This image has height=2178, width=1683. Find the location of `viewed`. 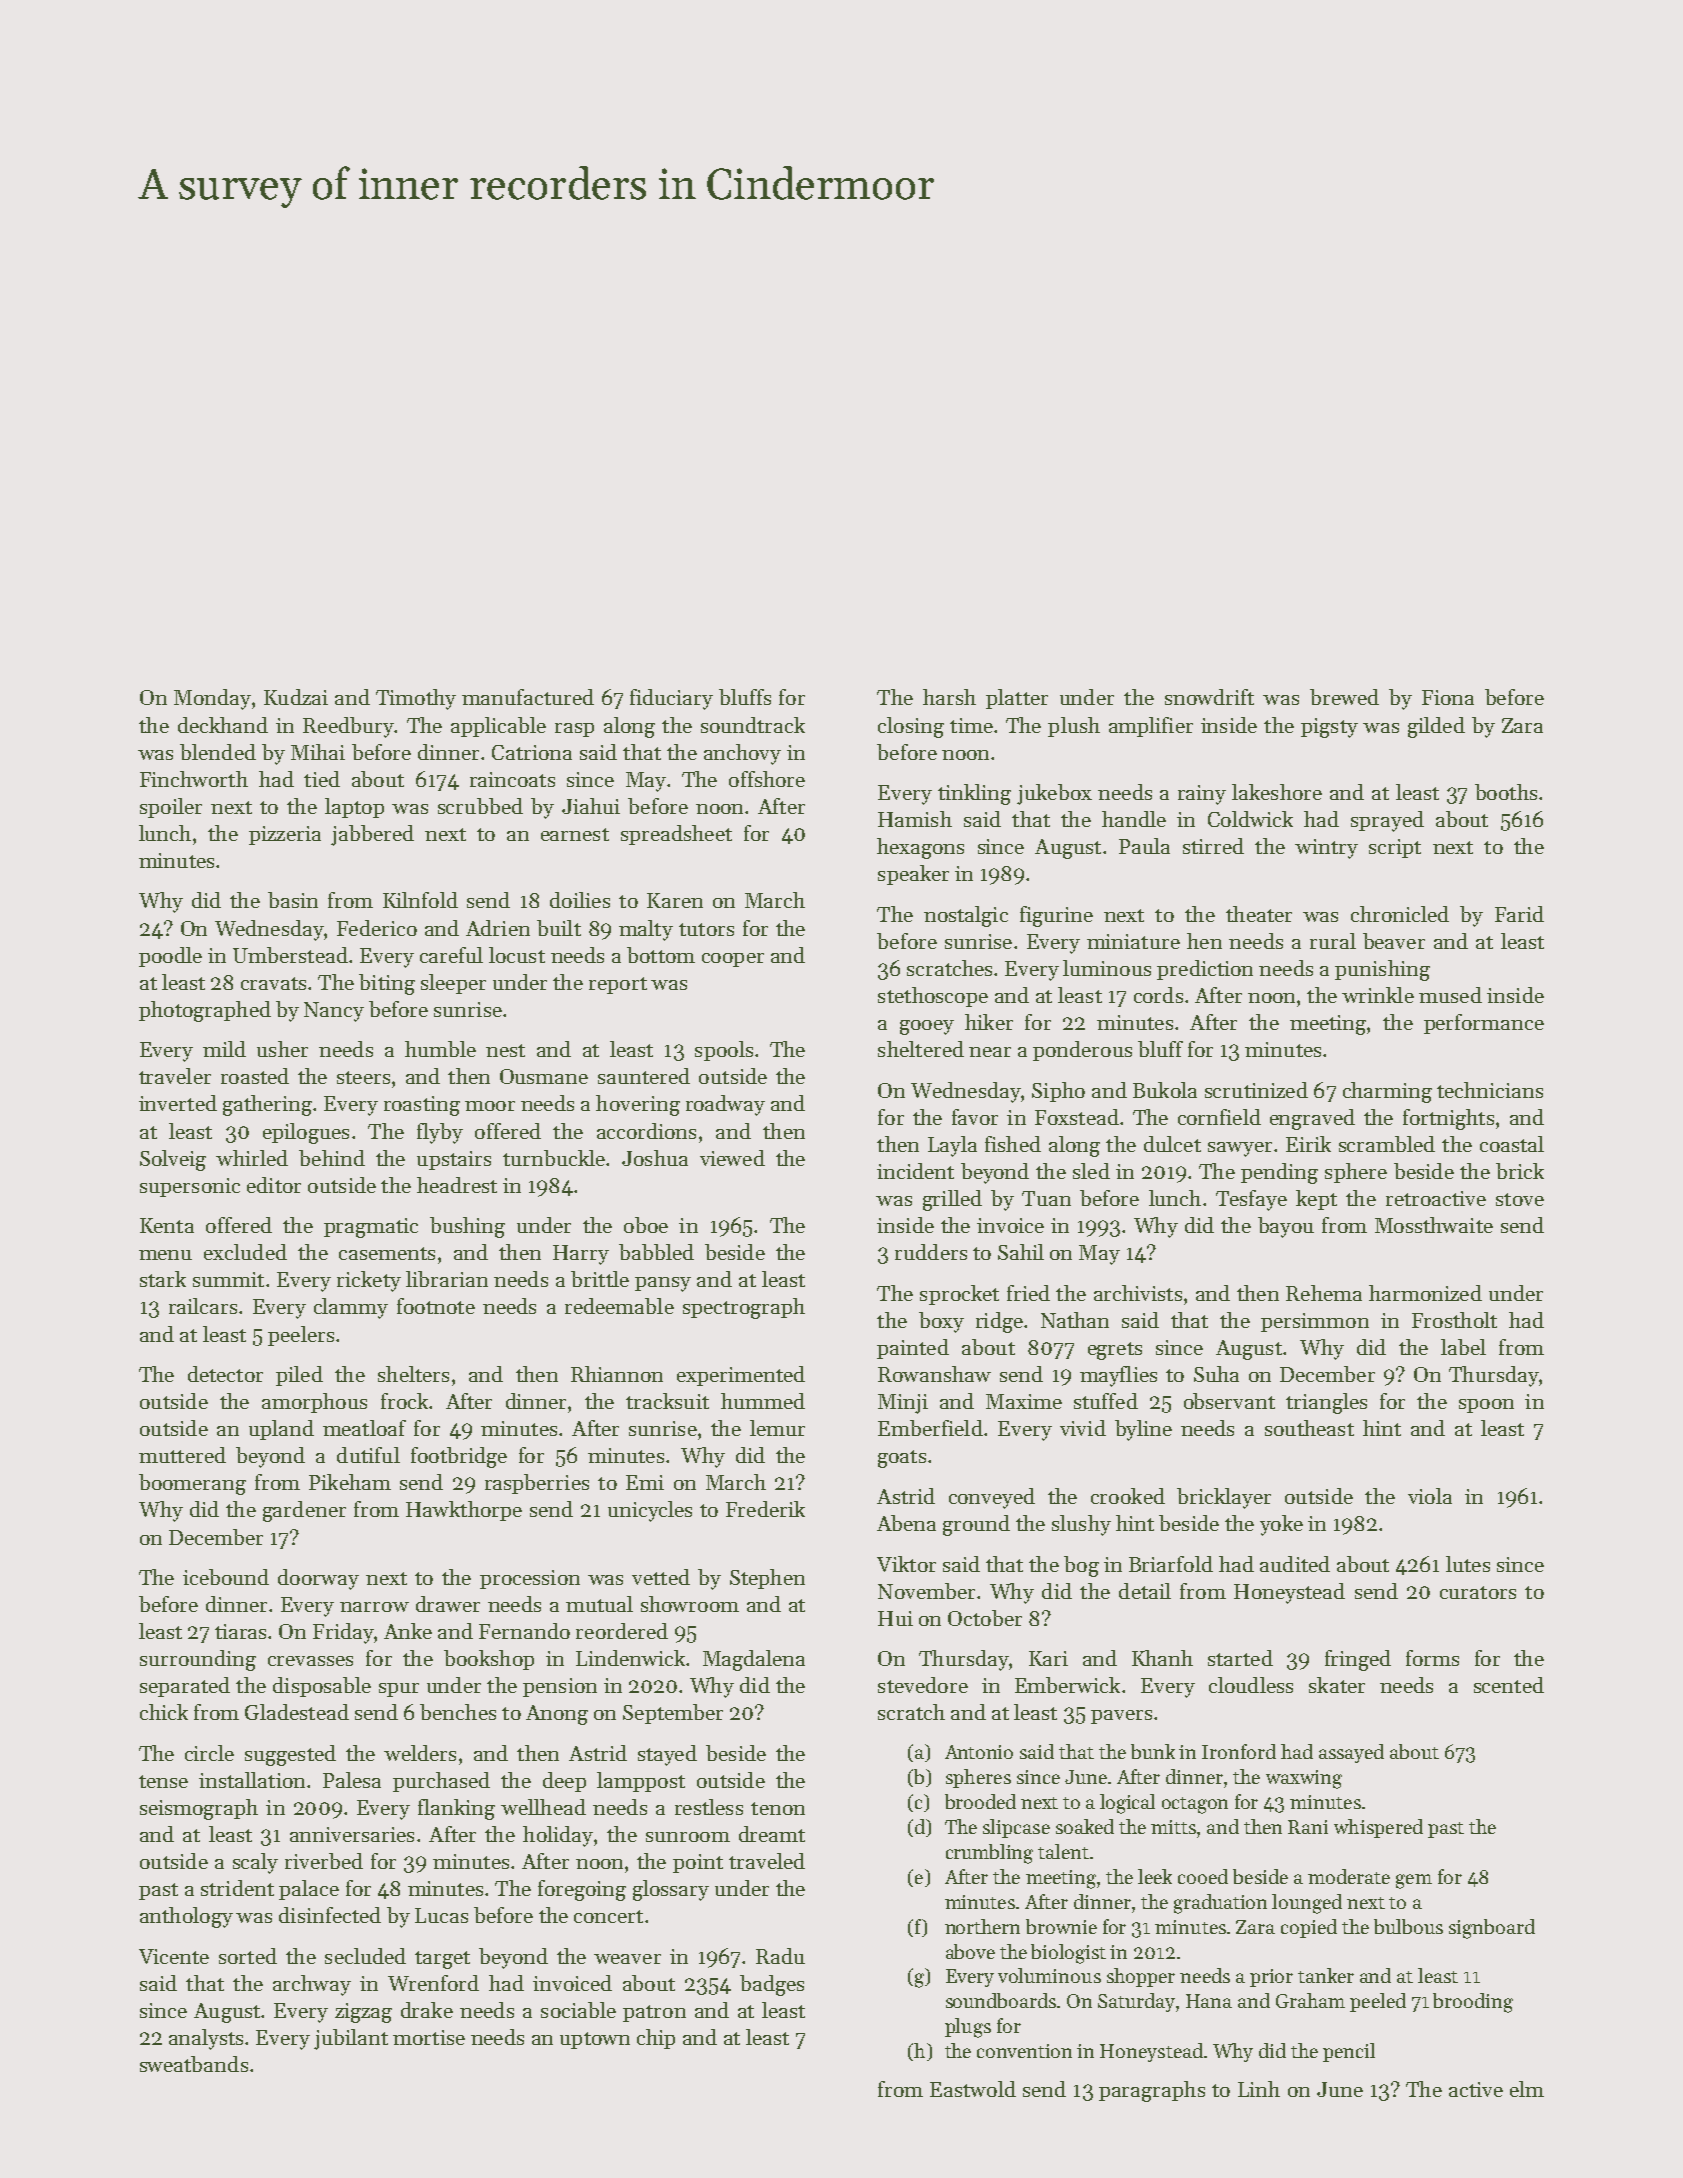

viewed is located at coordinates (732, 1158).
